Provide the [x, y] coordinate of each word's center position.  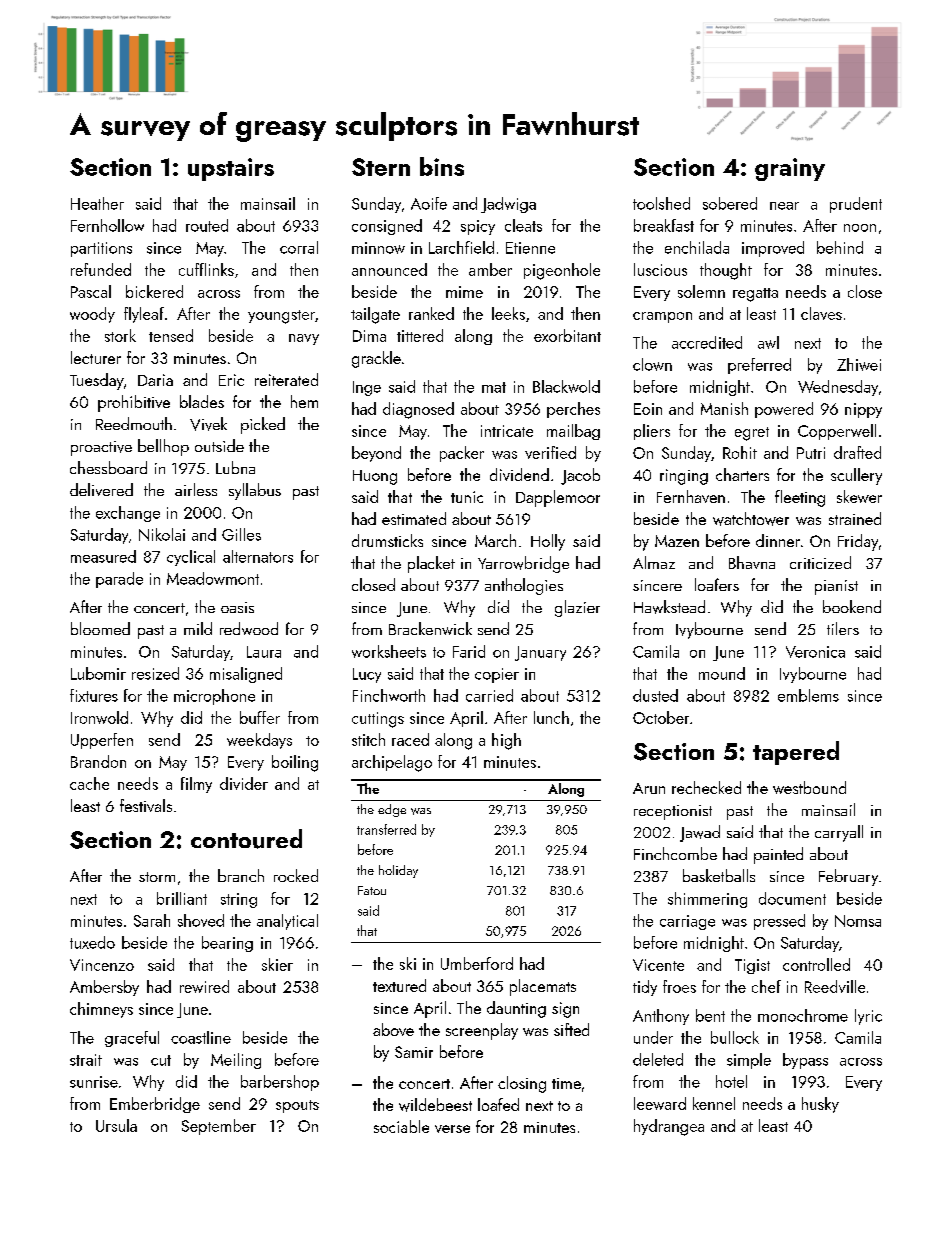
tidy [645, 988]
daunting [516, 1009]
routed [207, 225]
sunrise [94, 1082]
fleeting [800, 498]
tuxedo [92, 942]
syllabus [255, 491]
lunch [551, 717]
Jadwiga [508, 205]
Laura [264, 652]
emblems [808, 695]
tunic [467, 497]
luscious [660, 269]
